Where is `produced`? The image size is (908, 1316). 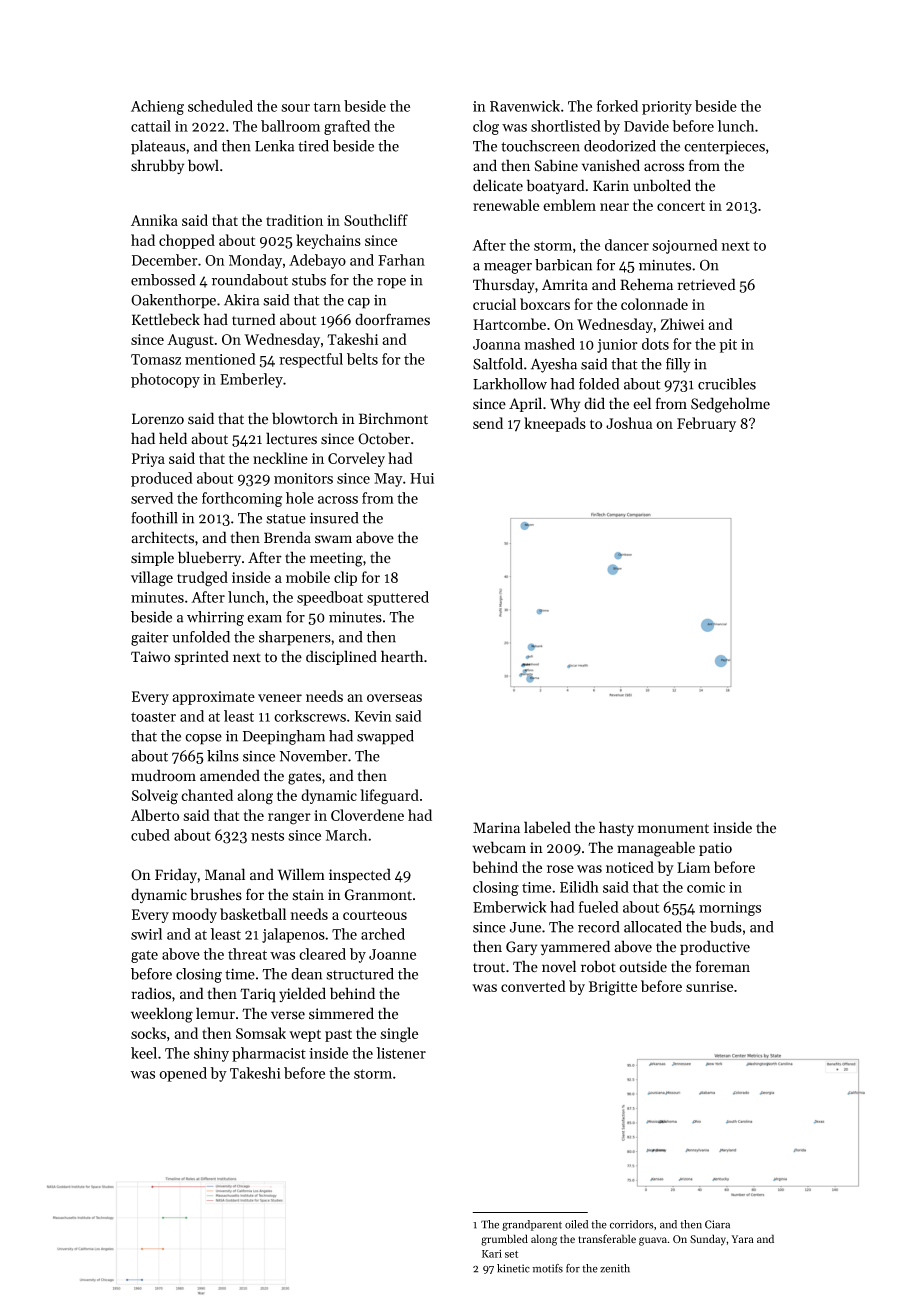
produced is located at coordinates (162, 479).
